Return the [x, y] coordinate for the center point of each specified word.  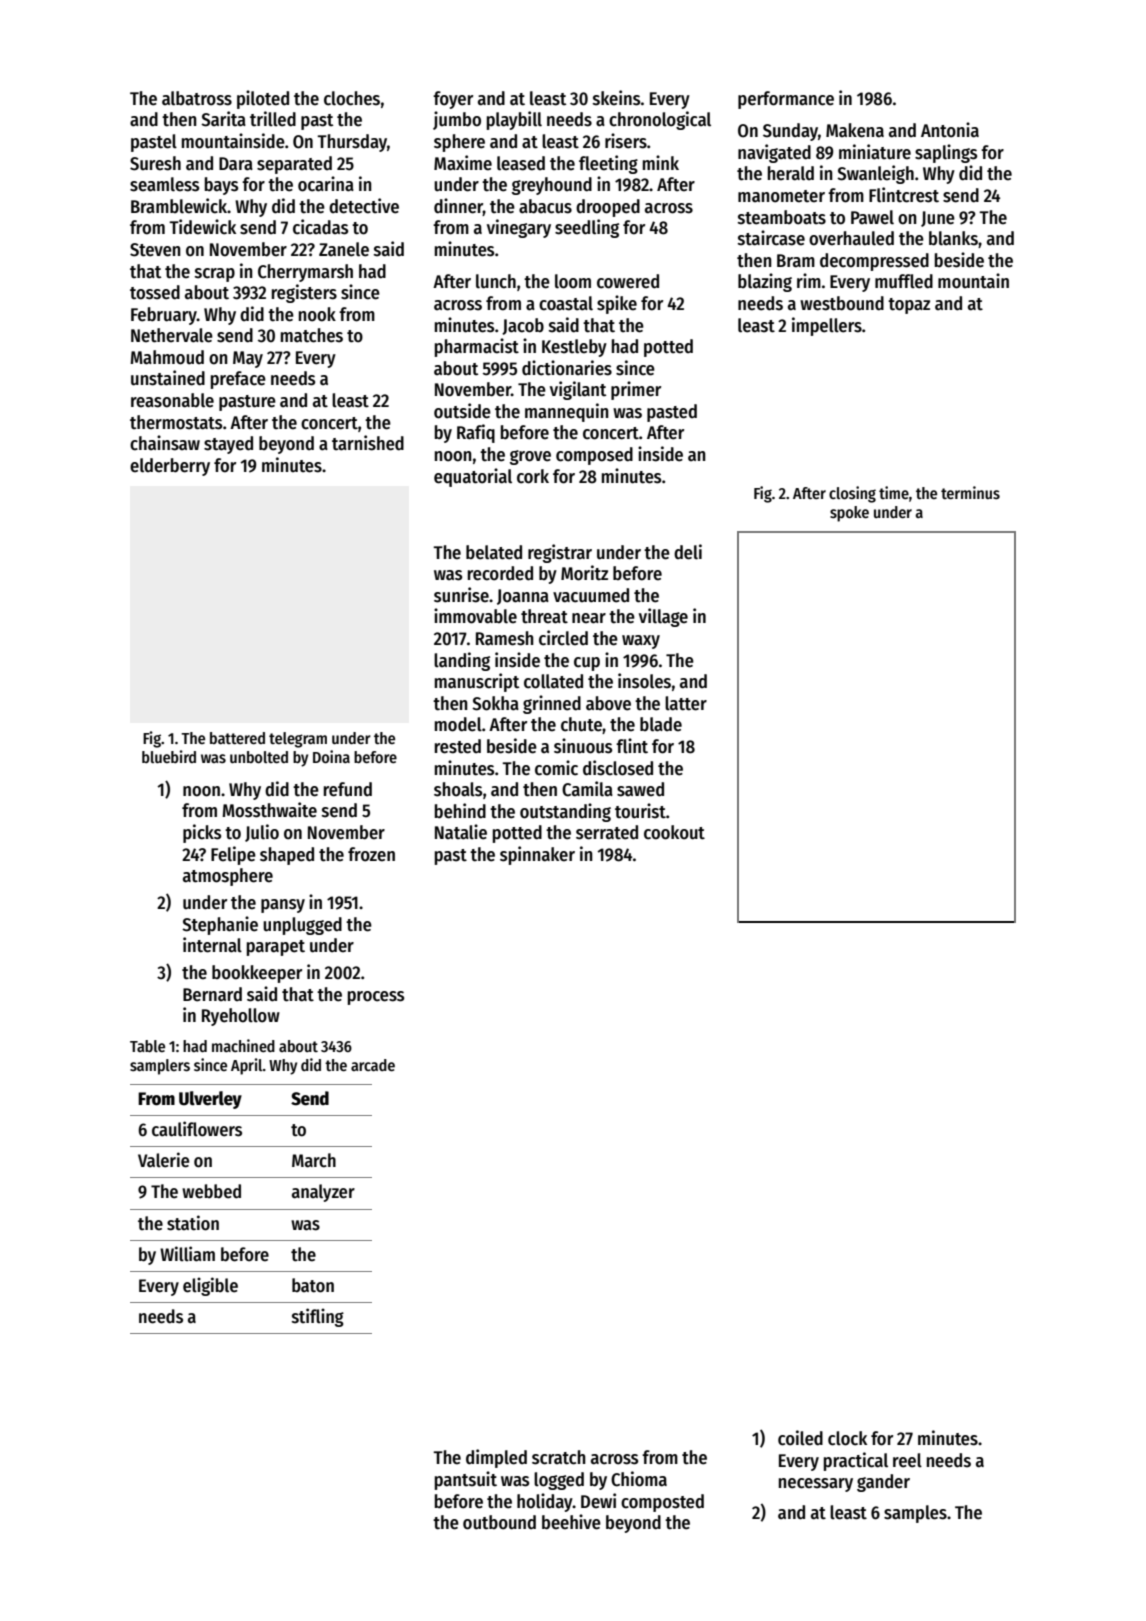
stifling [318, 1317]
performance [786, 100]
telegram [298, 740]
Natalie [461, 832]
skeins [616, 98]
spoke [849, 514]
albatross [197, 98]
